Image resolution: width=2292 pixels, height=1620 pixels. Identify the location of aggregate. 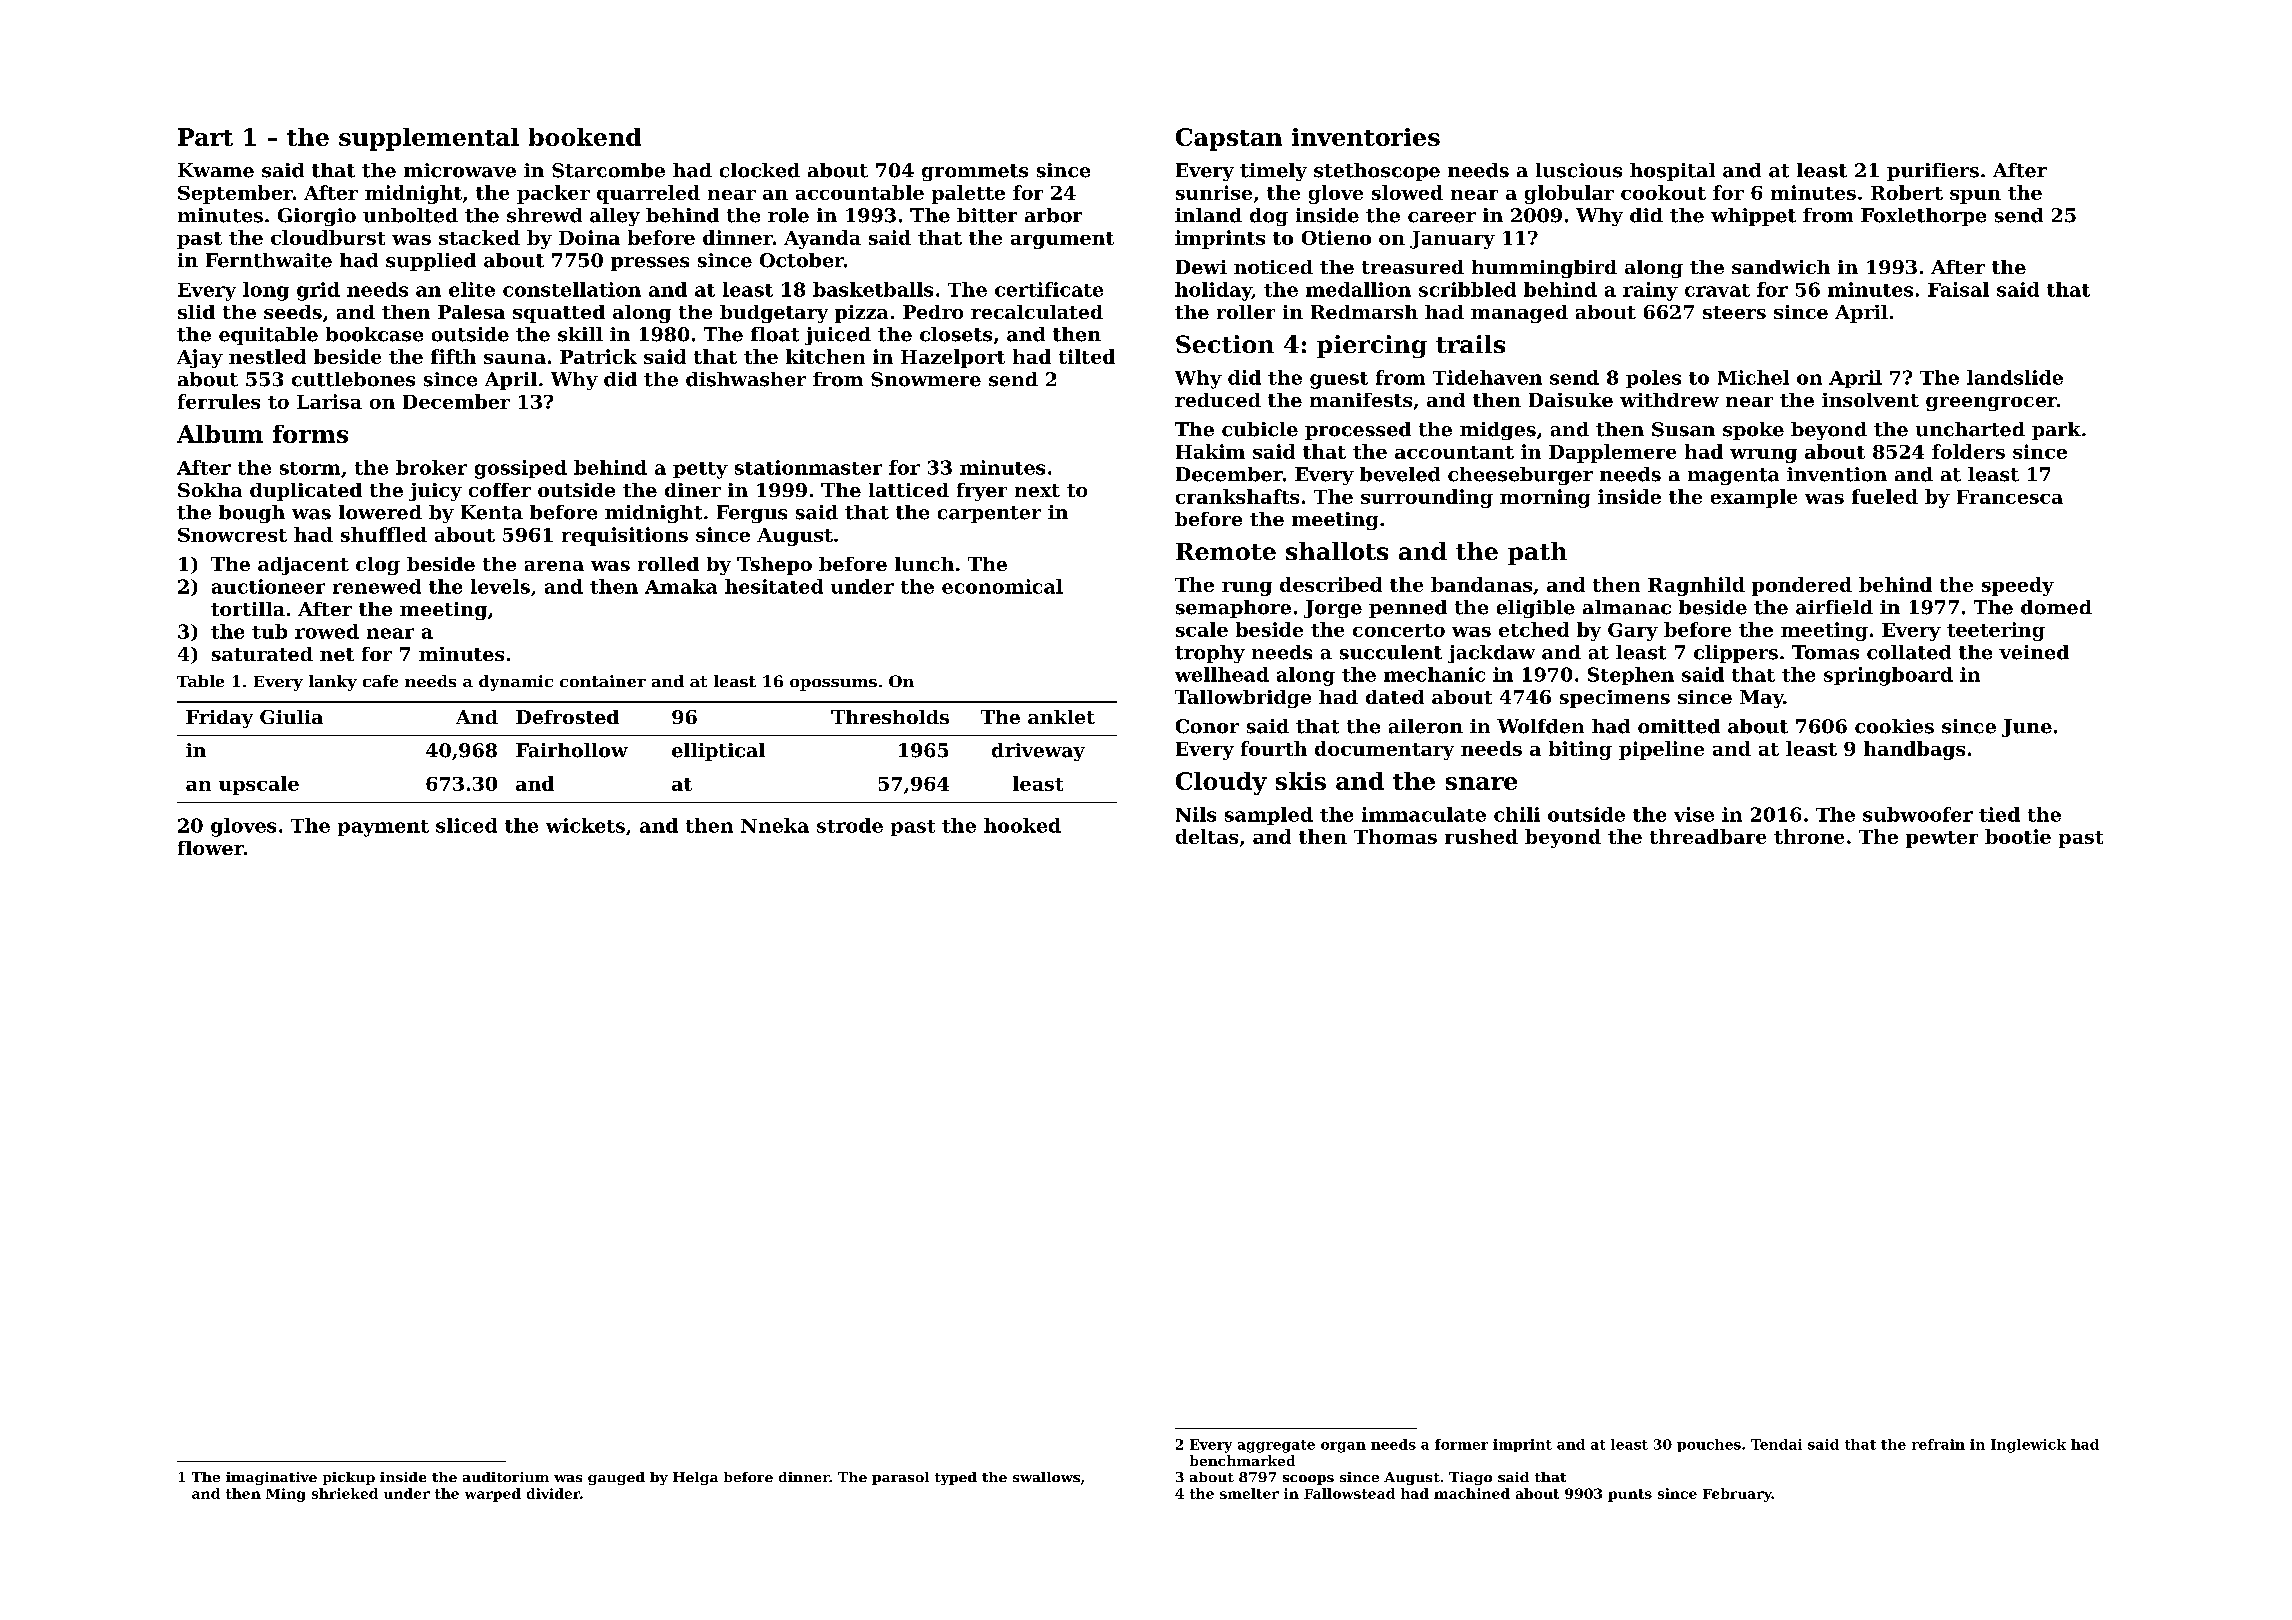
(1276, 1446).
